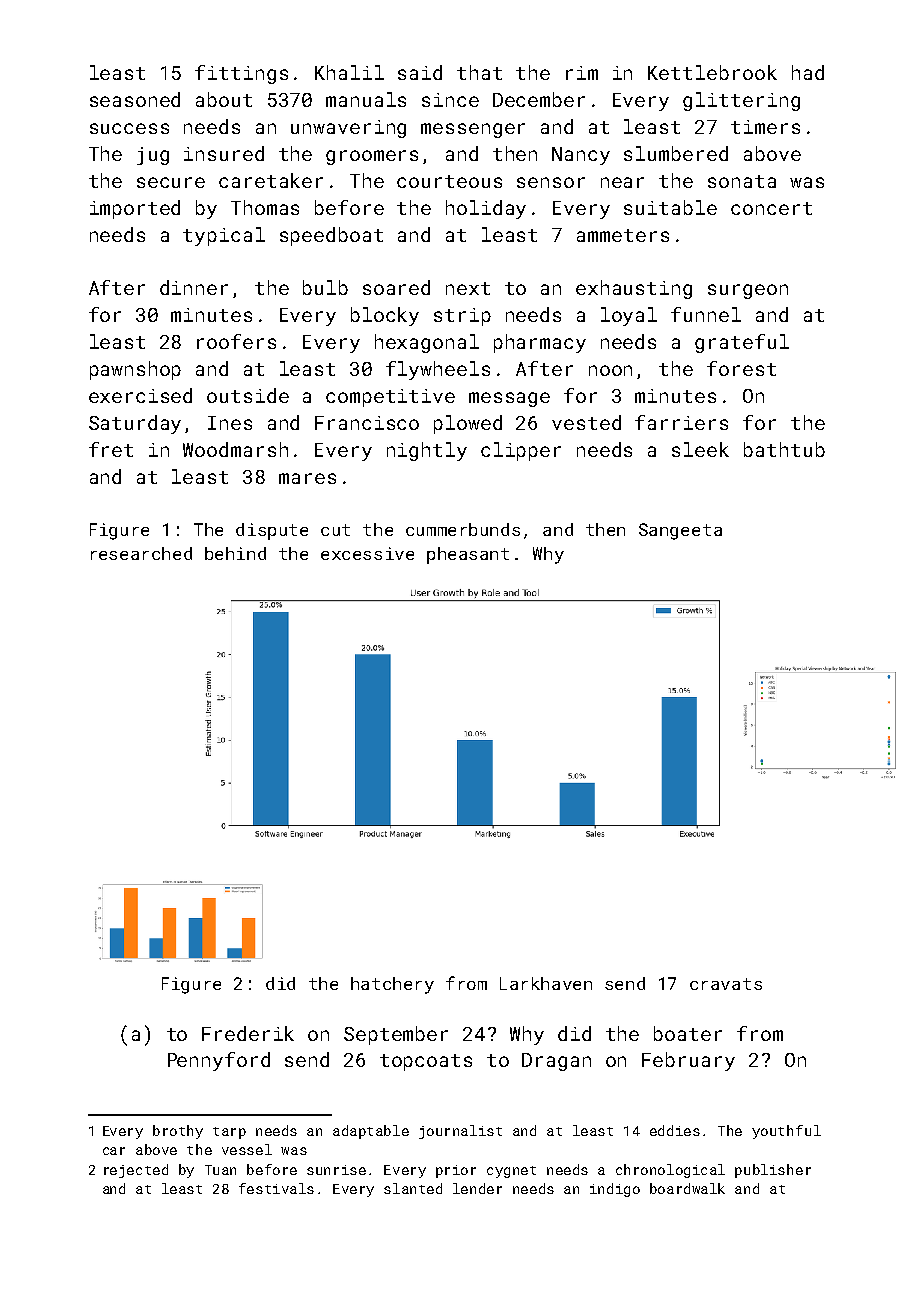 The height and width of the document is (1311, 924). I want to click on Frederik, so click(248, 1033).
